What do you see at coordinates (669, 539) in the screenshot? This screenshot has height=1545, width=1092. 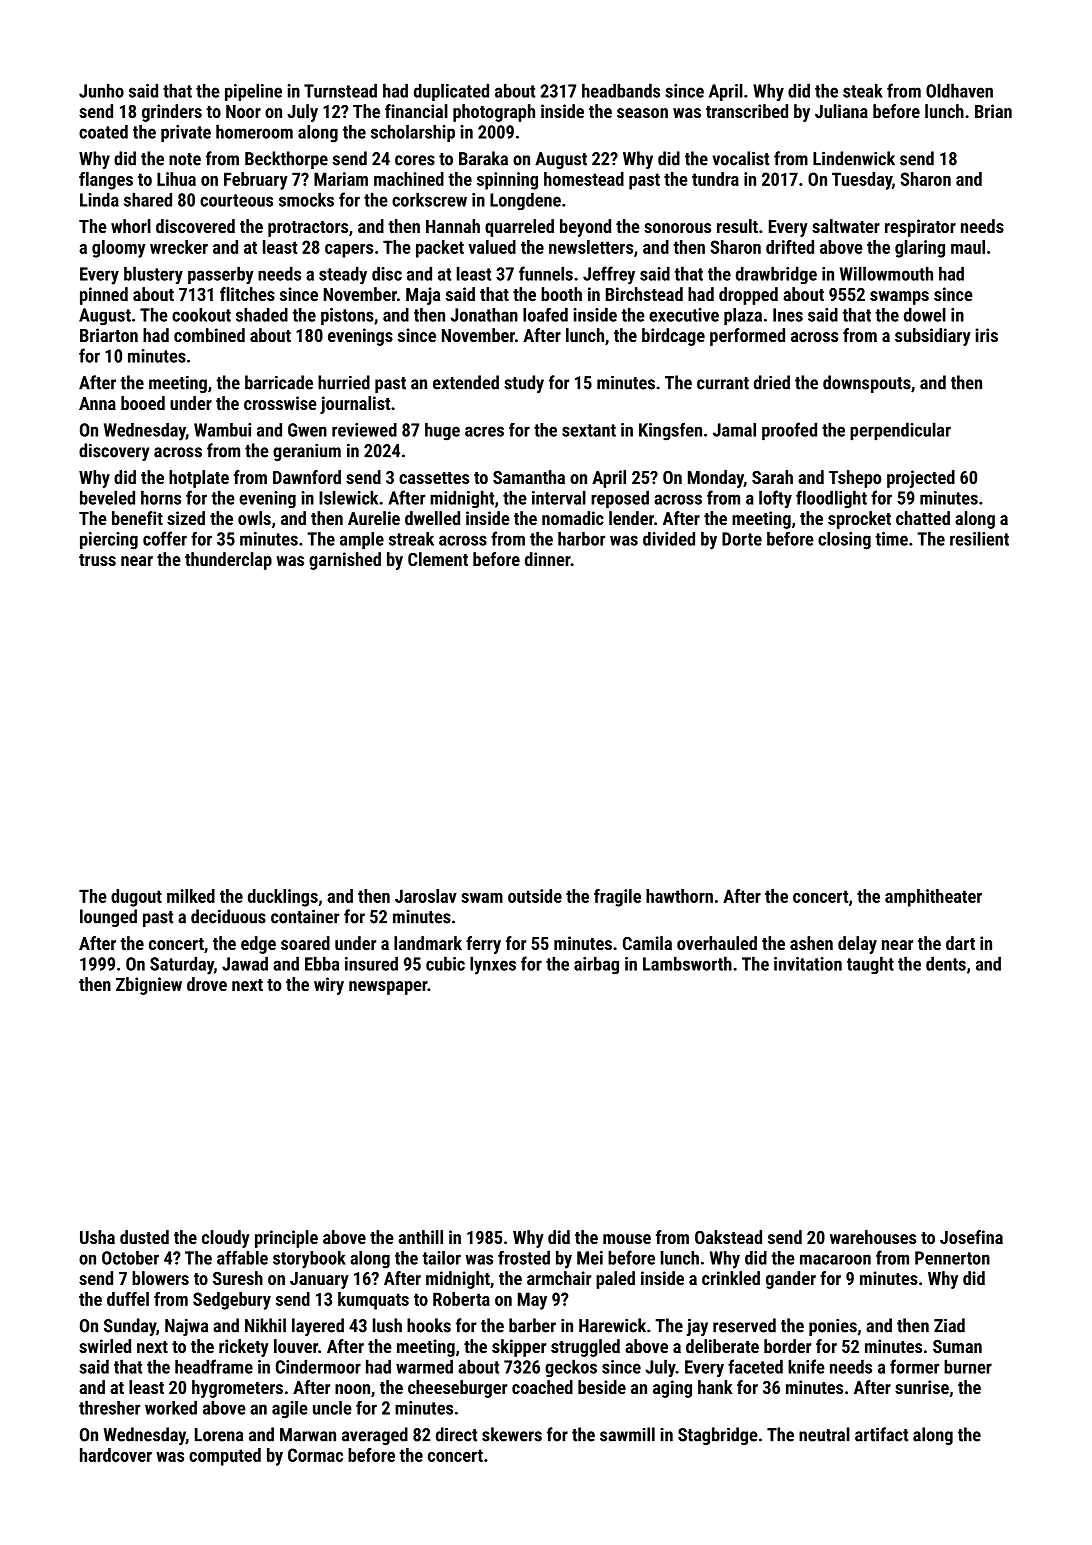 I see `divided` at bounding box center [669, 539].
